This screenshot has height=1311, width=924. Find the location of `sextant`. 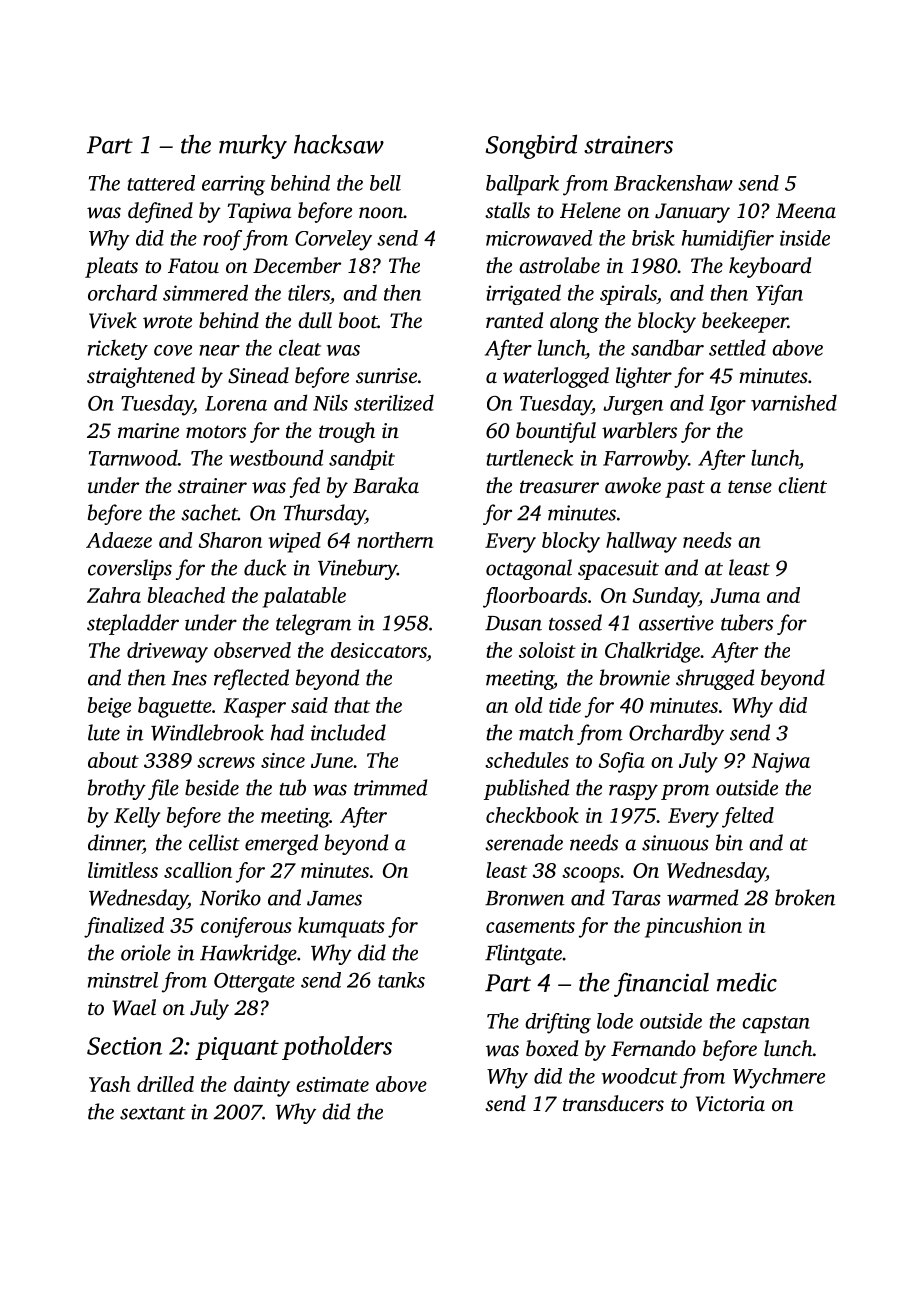

sextant is located at coordinates (153, 1113).
